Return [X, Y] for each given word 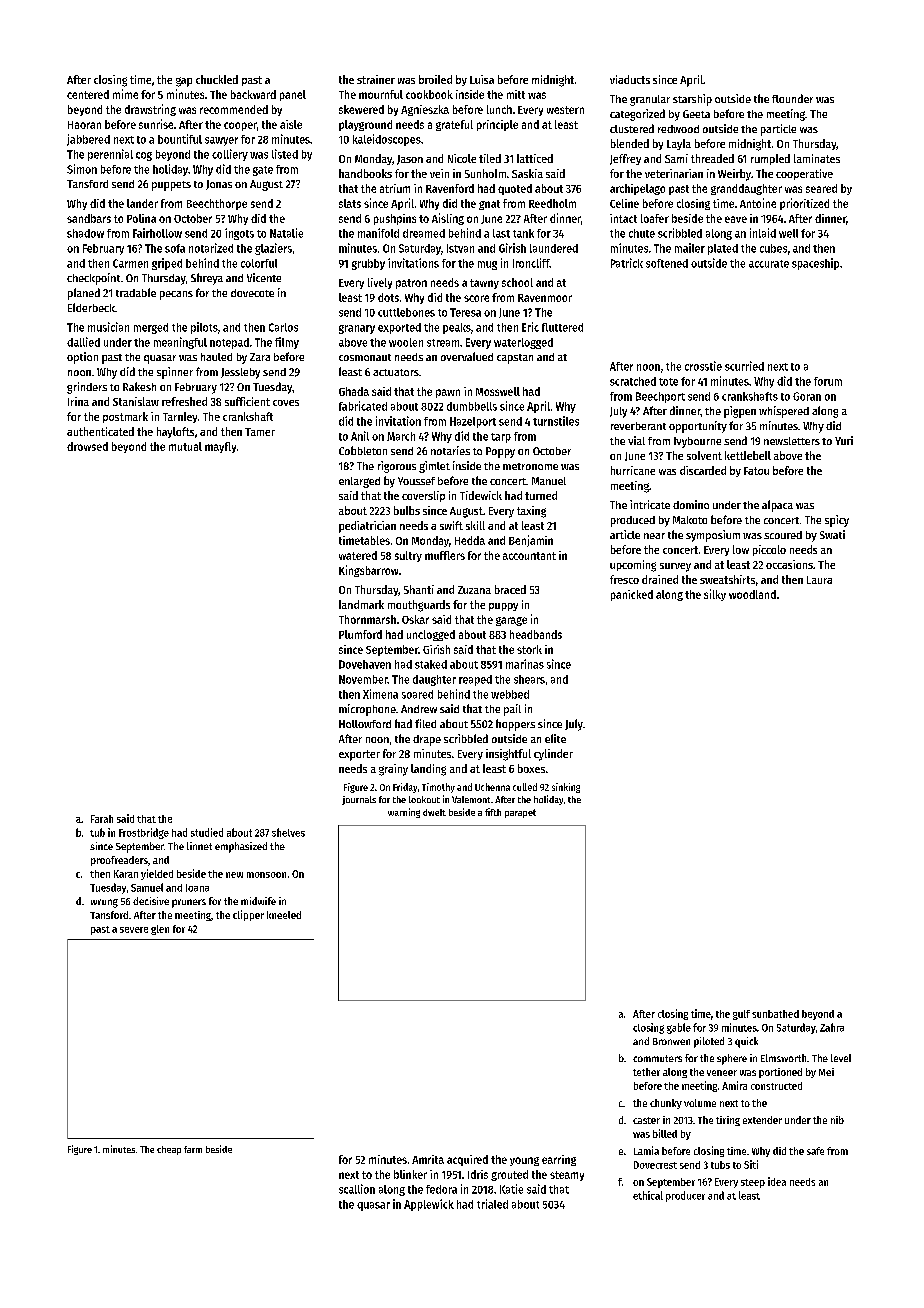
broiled [435, 79]
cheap [169, 1150]
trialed [492, 1204]
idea [777, 1181]
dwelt [434, 812]
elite [555, 738]
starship [692, 100]
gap [184, 82]
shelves [288, 832]
